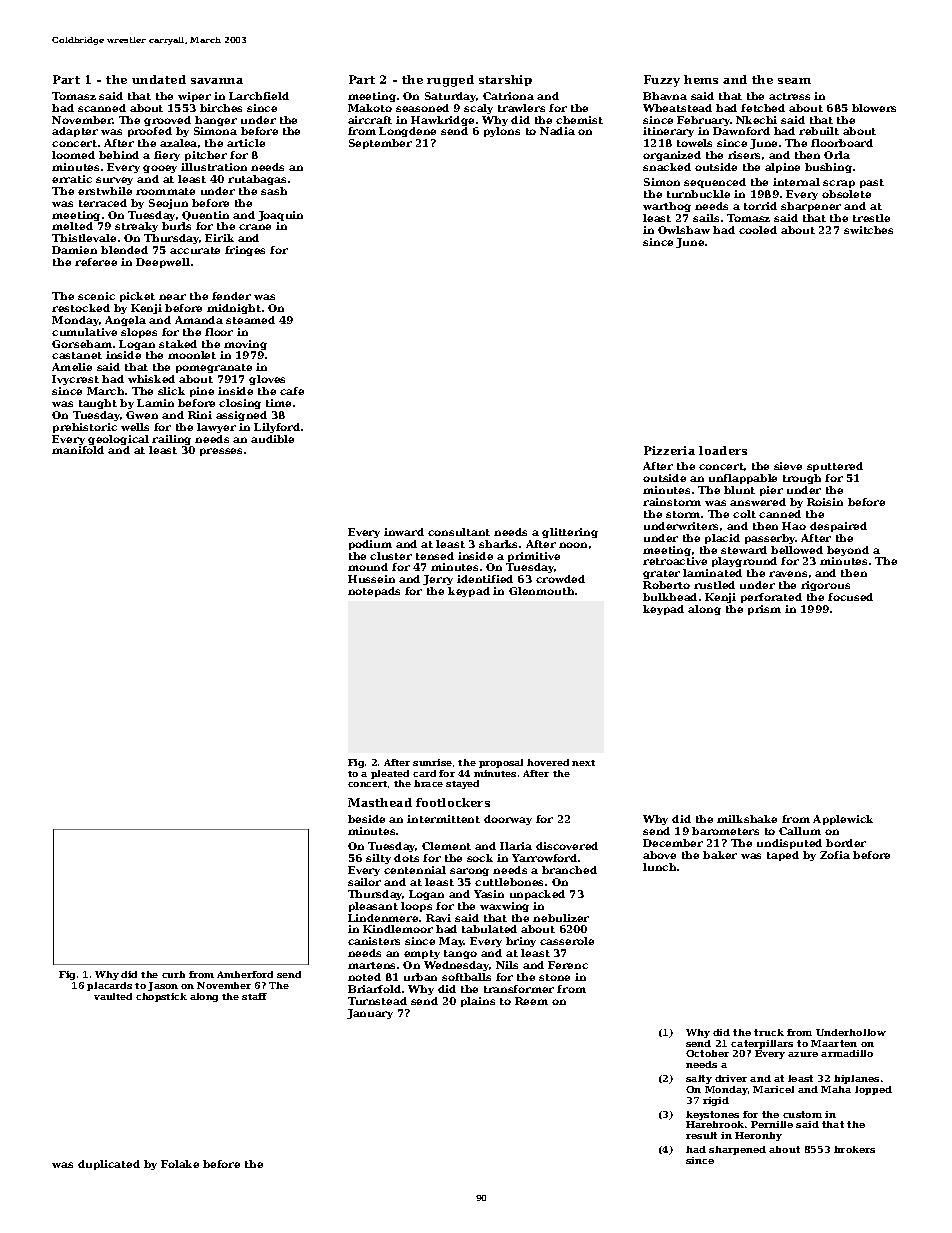 This screenshot has height=1233, width=952. I want to click on taped, so click(783, 856).
